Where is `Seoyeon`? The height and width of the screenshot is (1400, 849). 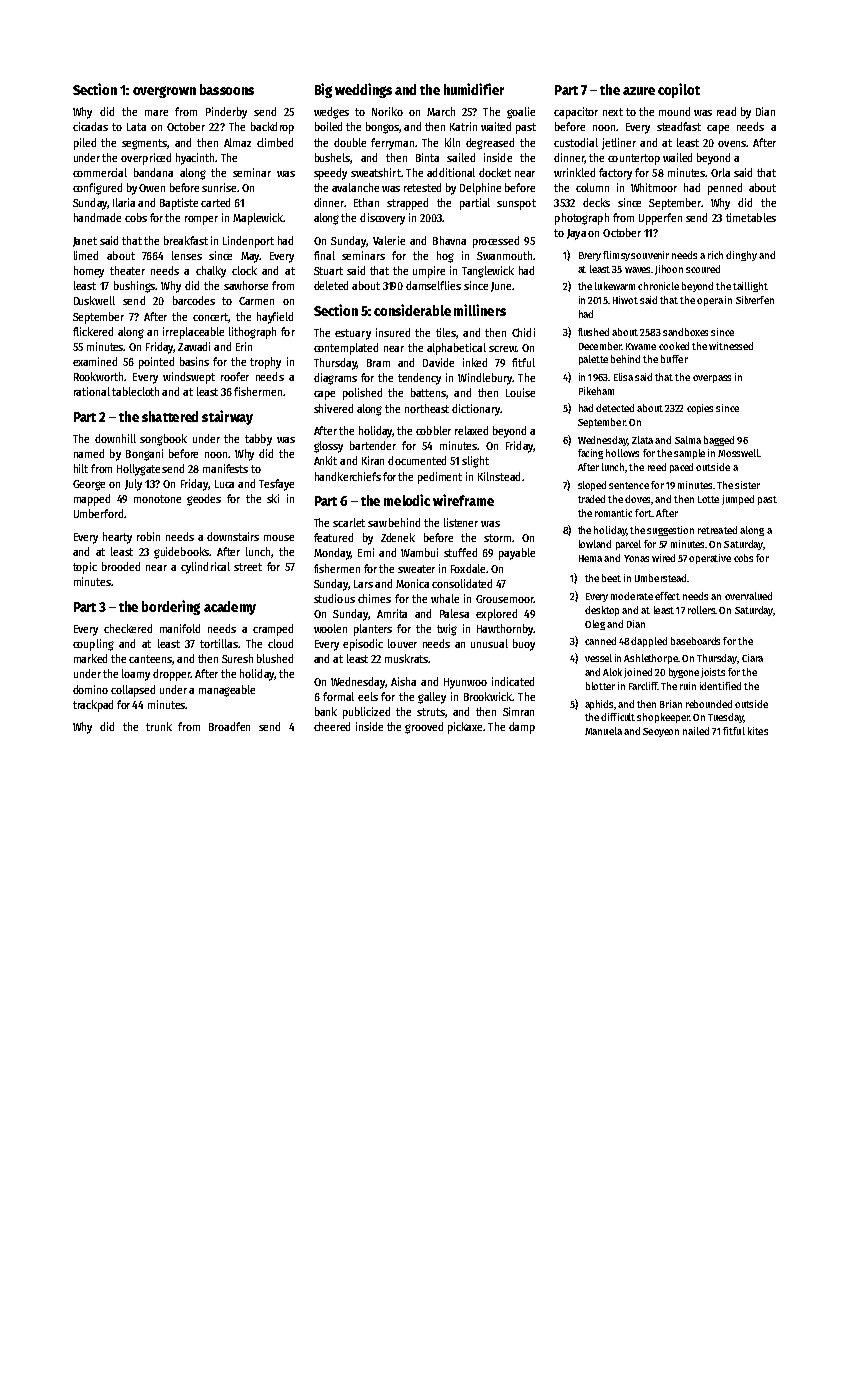 Seoyeon is located at coordinates (661, 732).
